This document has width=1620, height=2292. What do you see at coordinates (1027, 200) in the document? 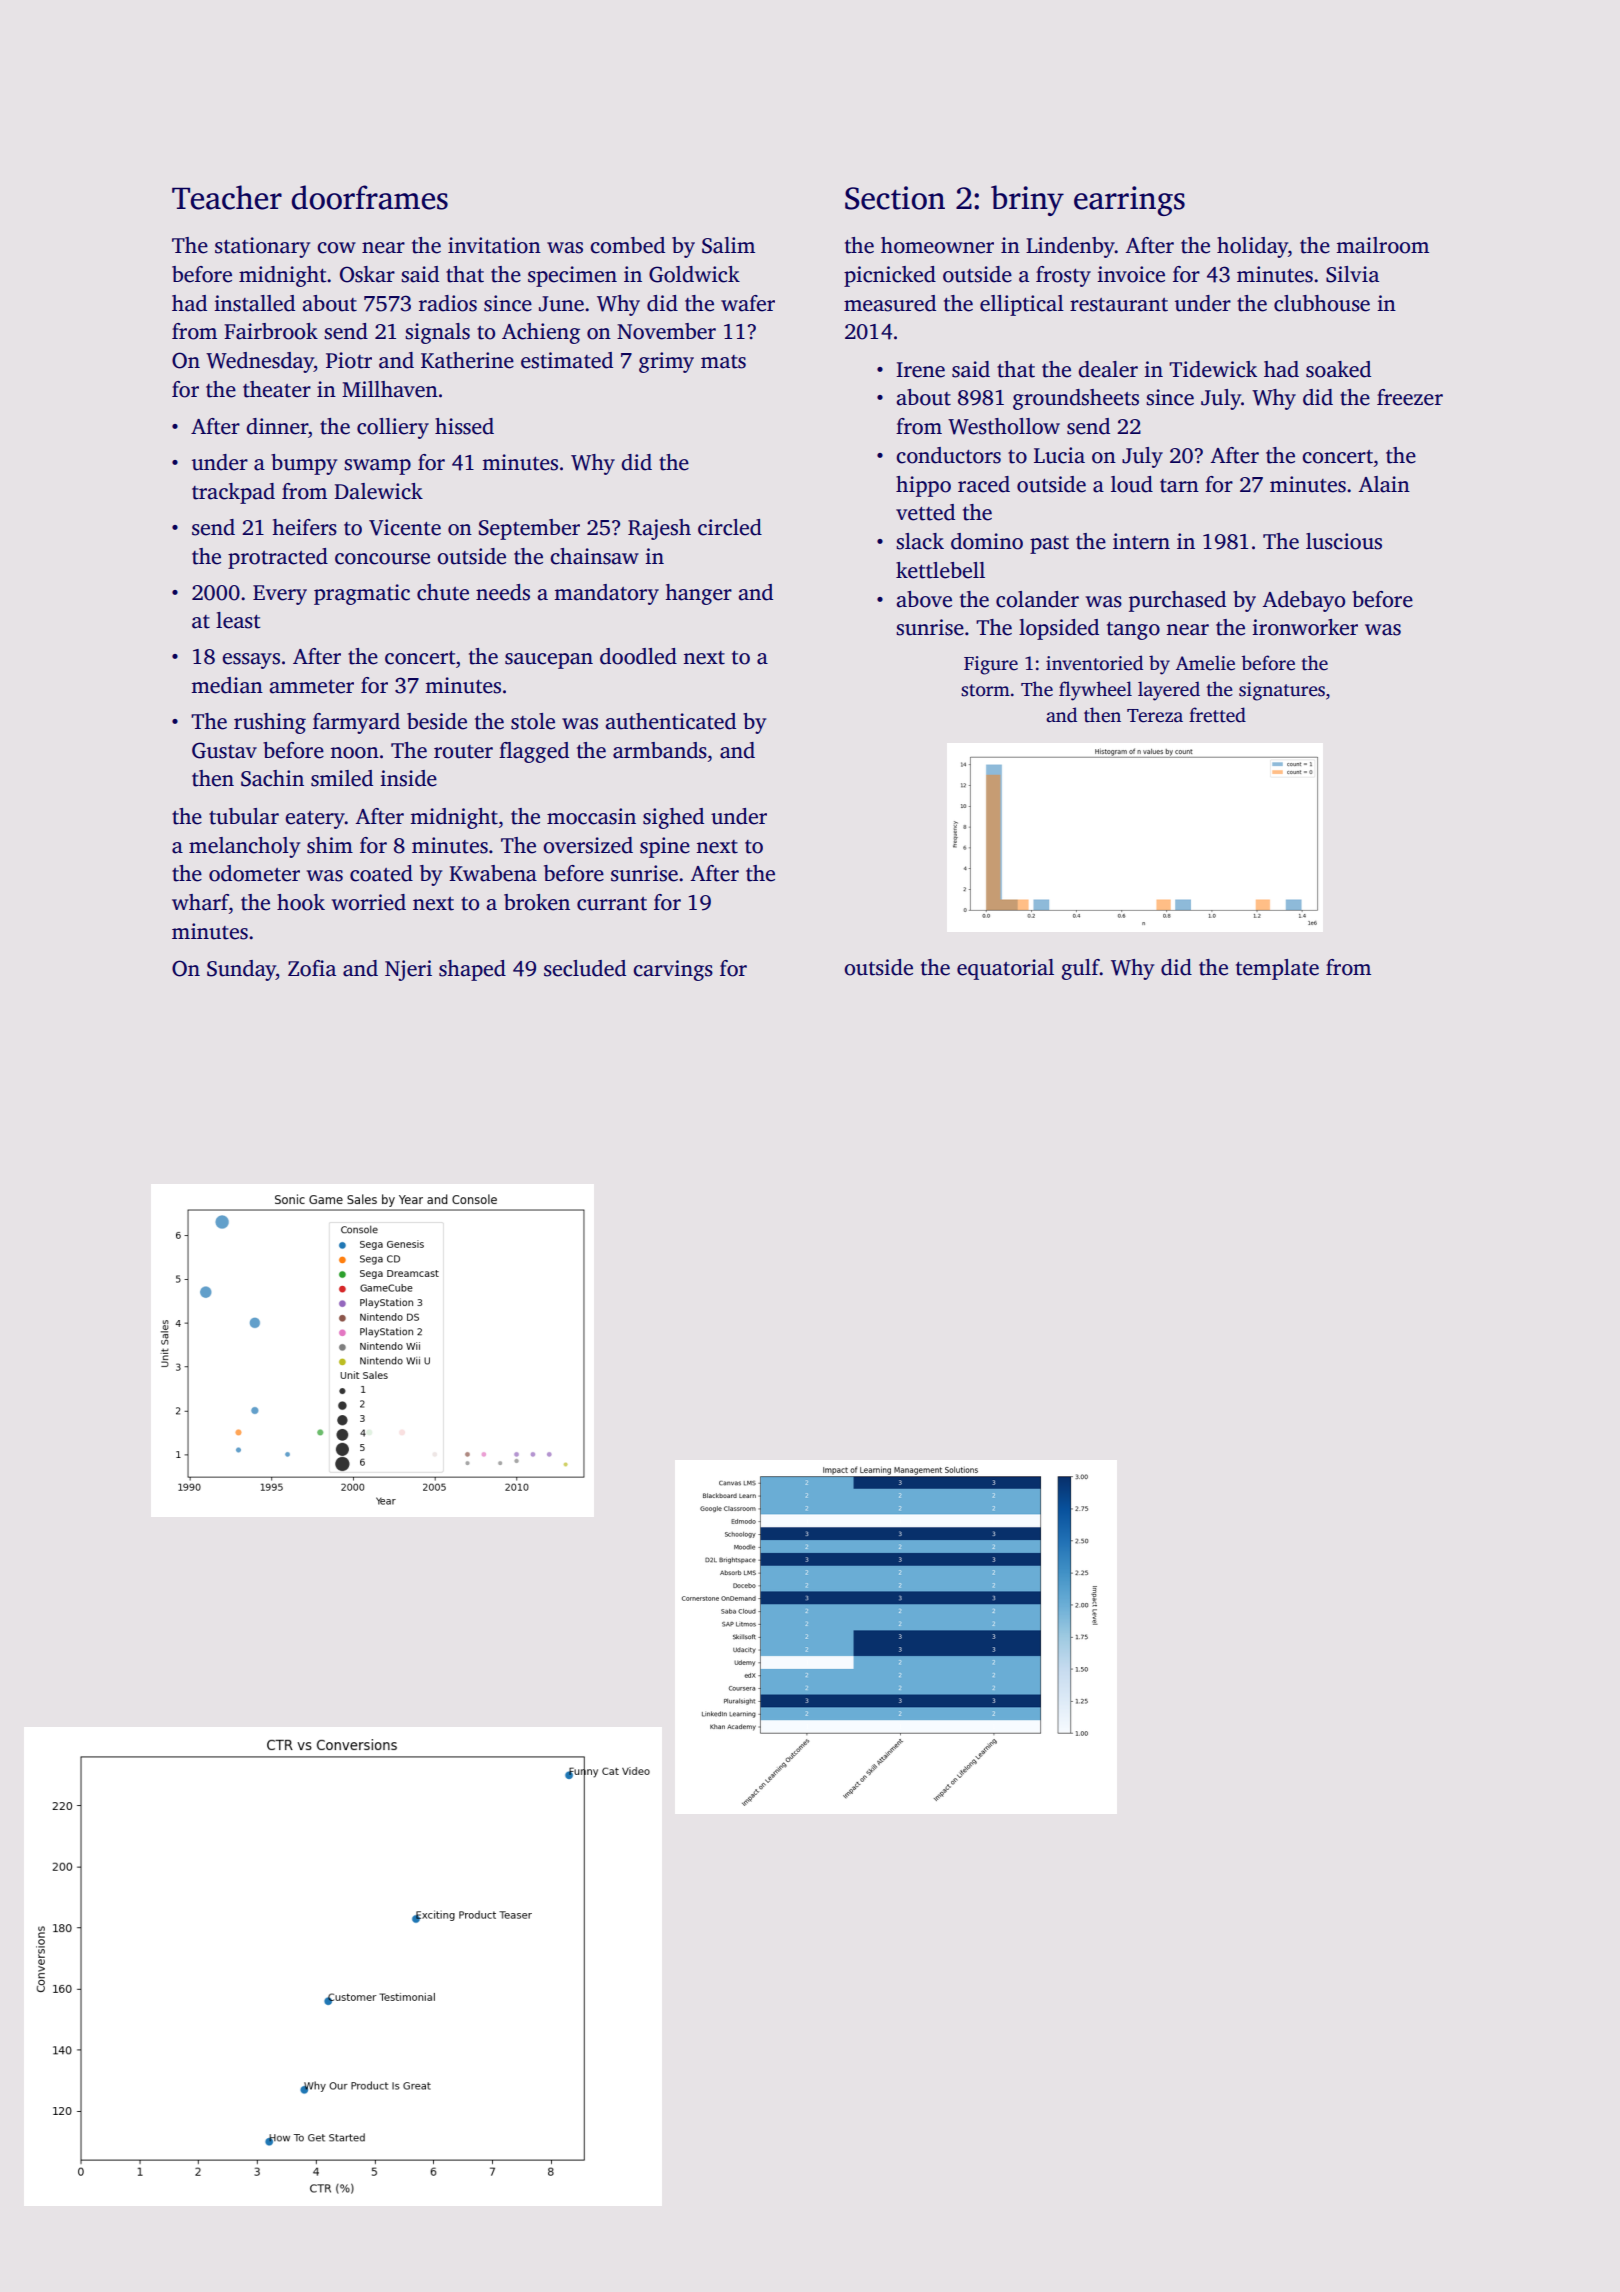
I see `briny` at bounding box center [1027, 200].
